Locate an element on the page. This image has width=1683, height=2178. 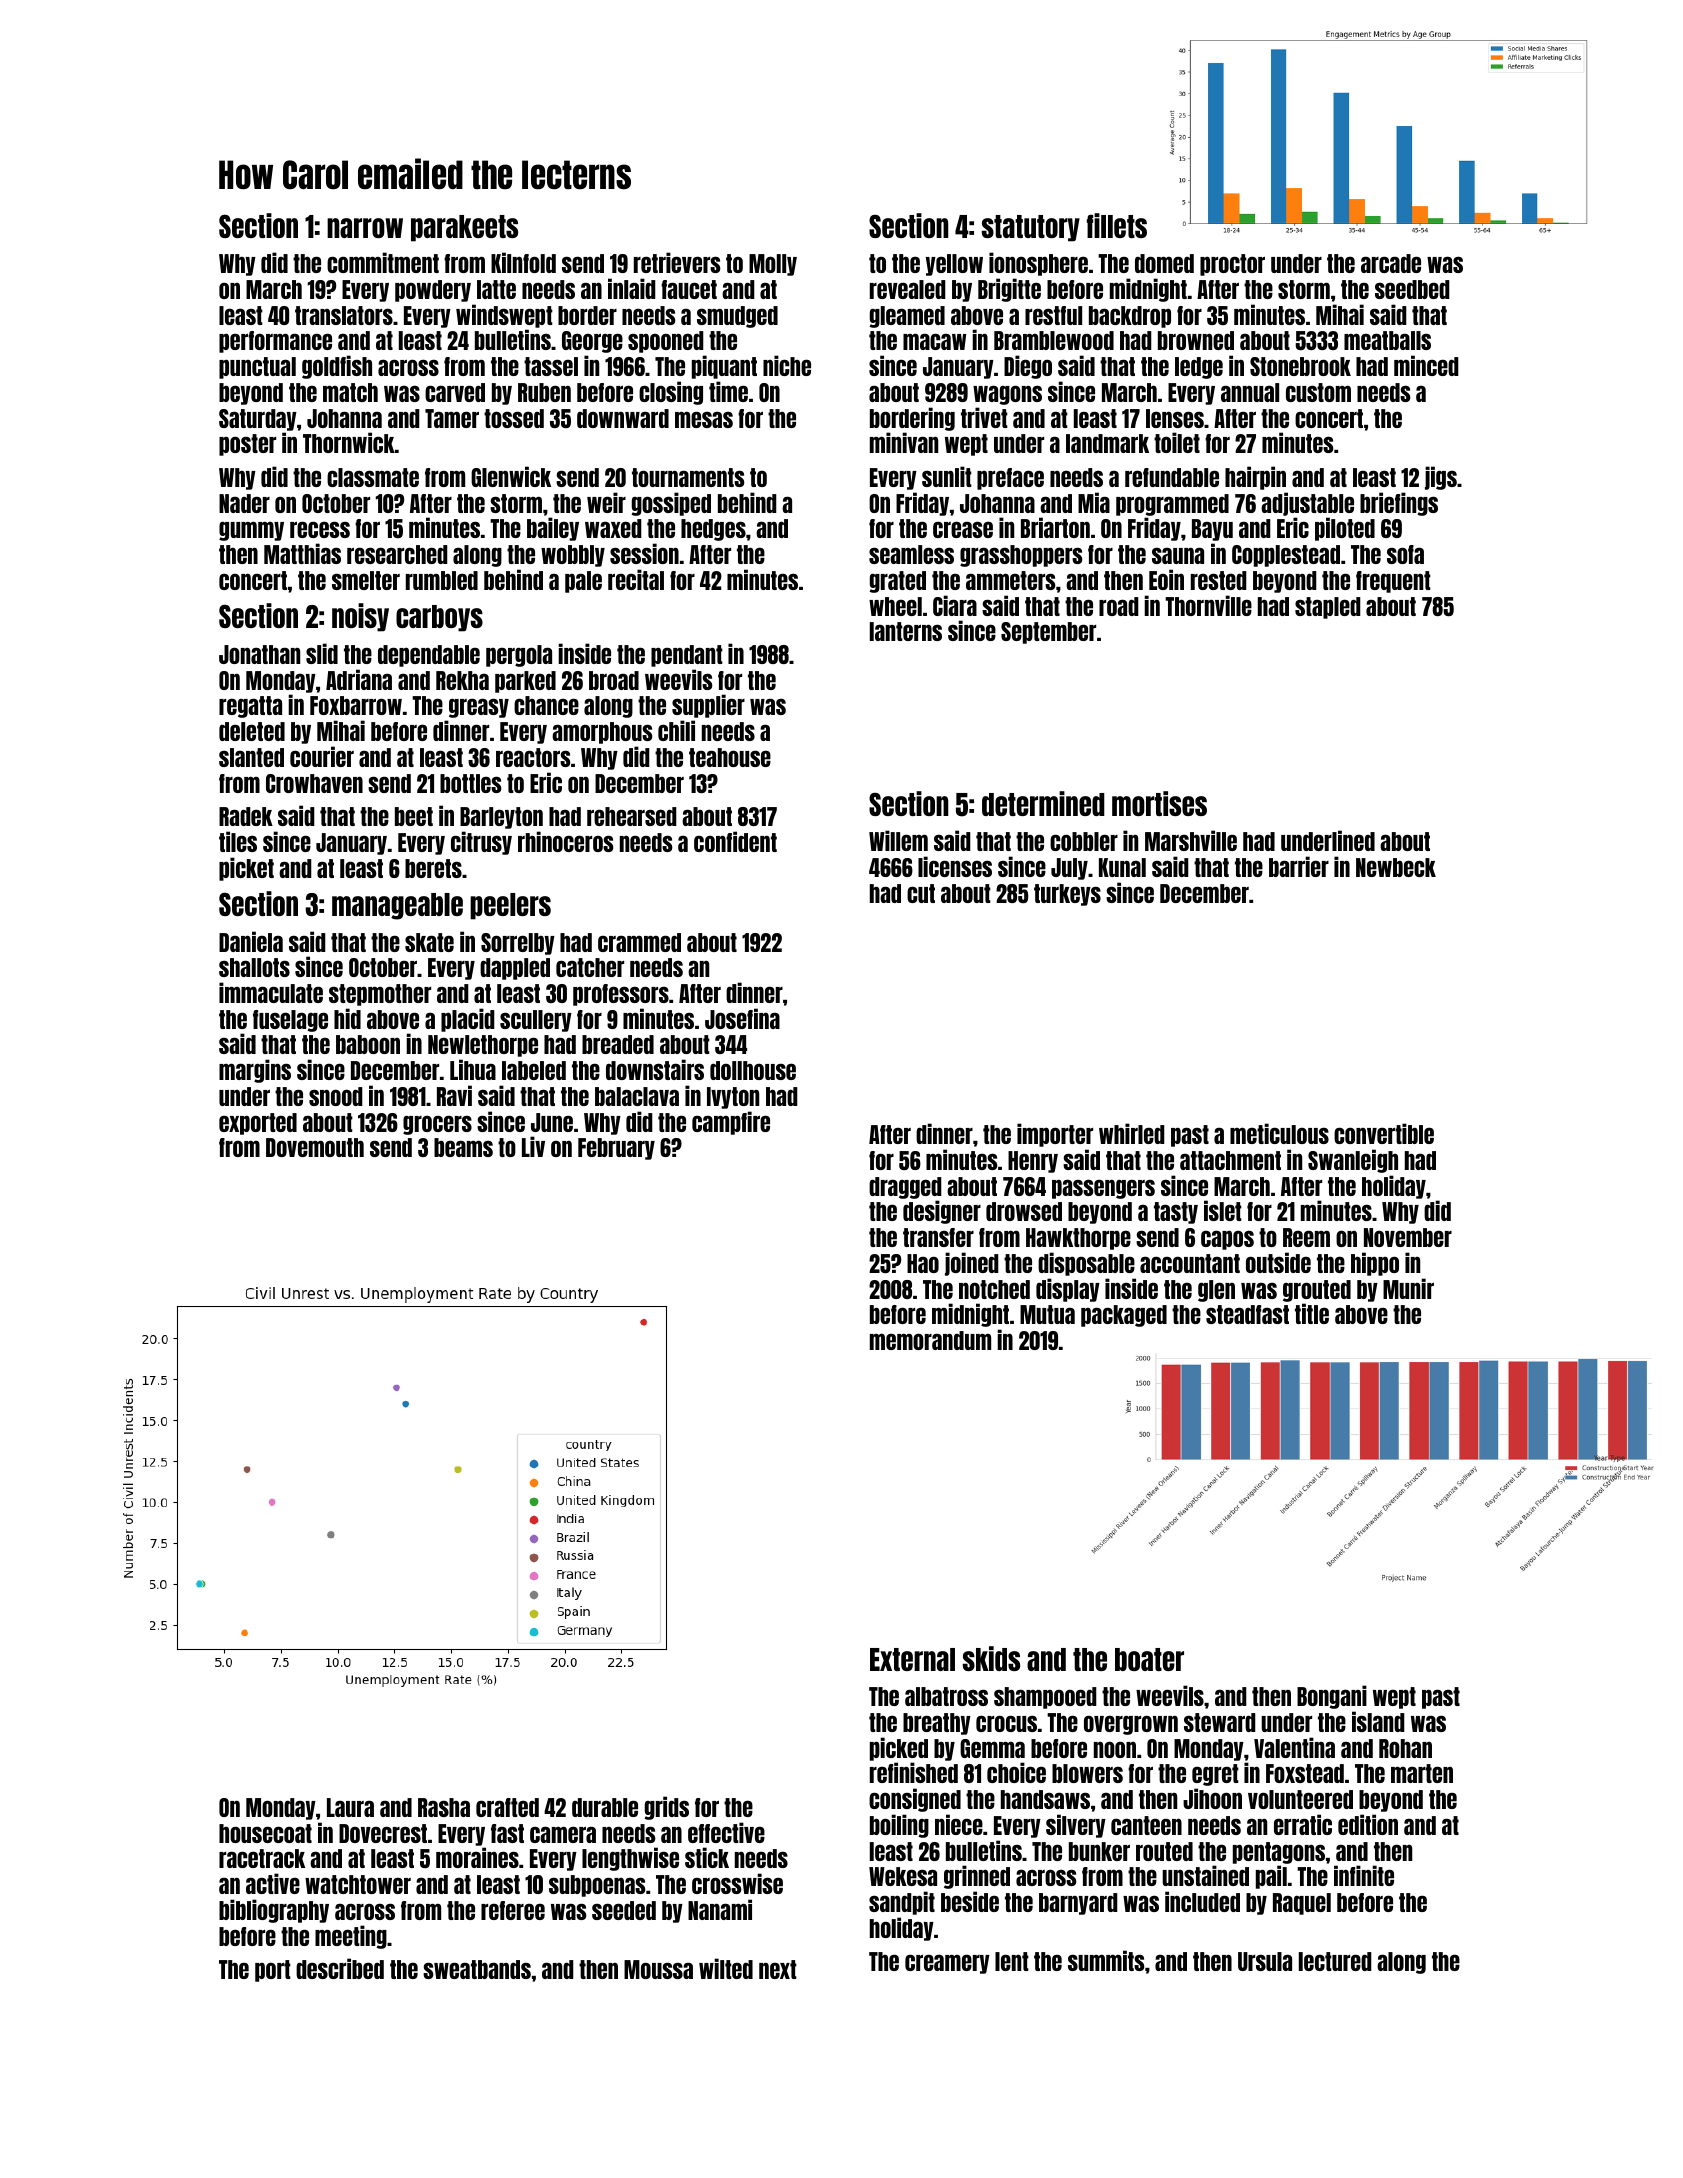
dollhouse is located at coordinates (753, 1070).
